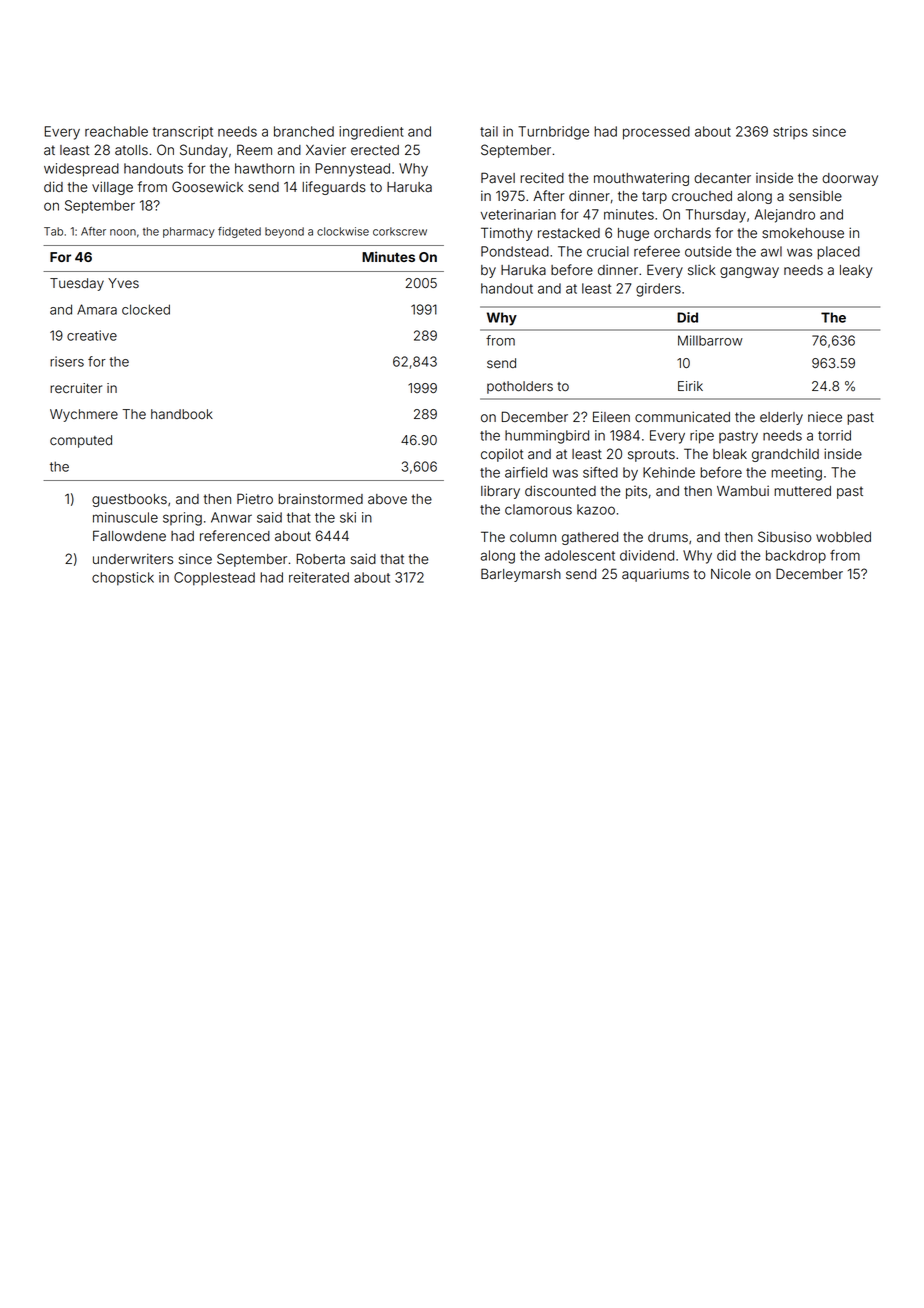  What do you see at coordinates (796, 474) in the document?
I see `meeting` at bounding box center [796, 474].
